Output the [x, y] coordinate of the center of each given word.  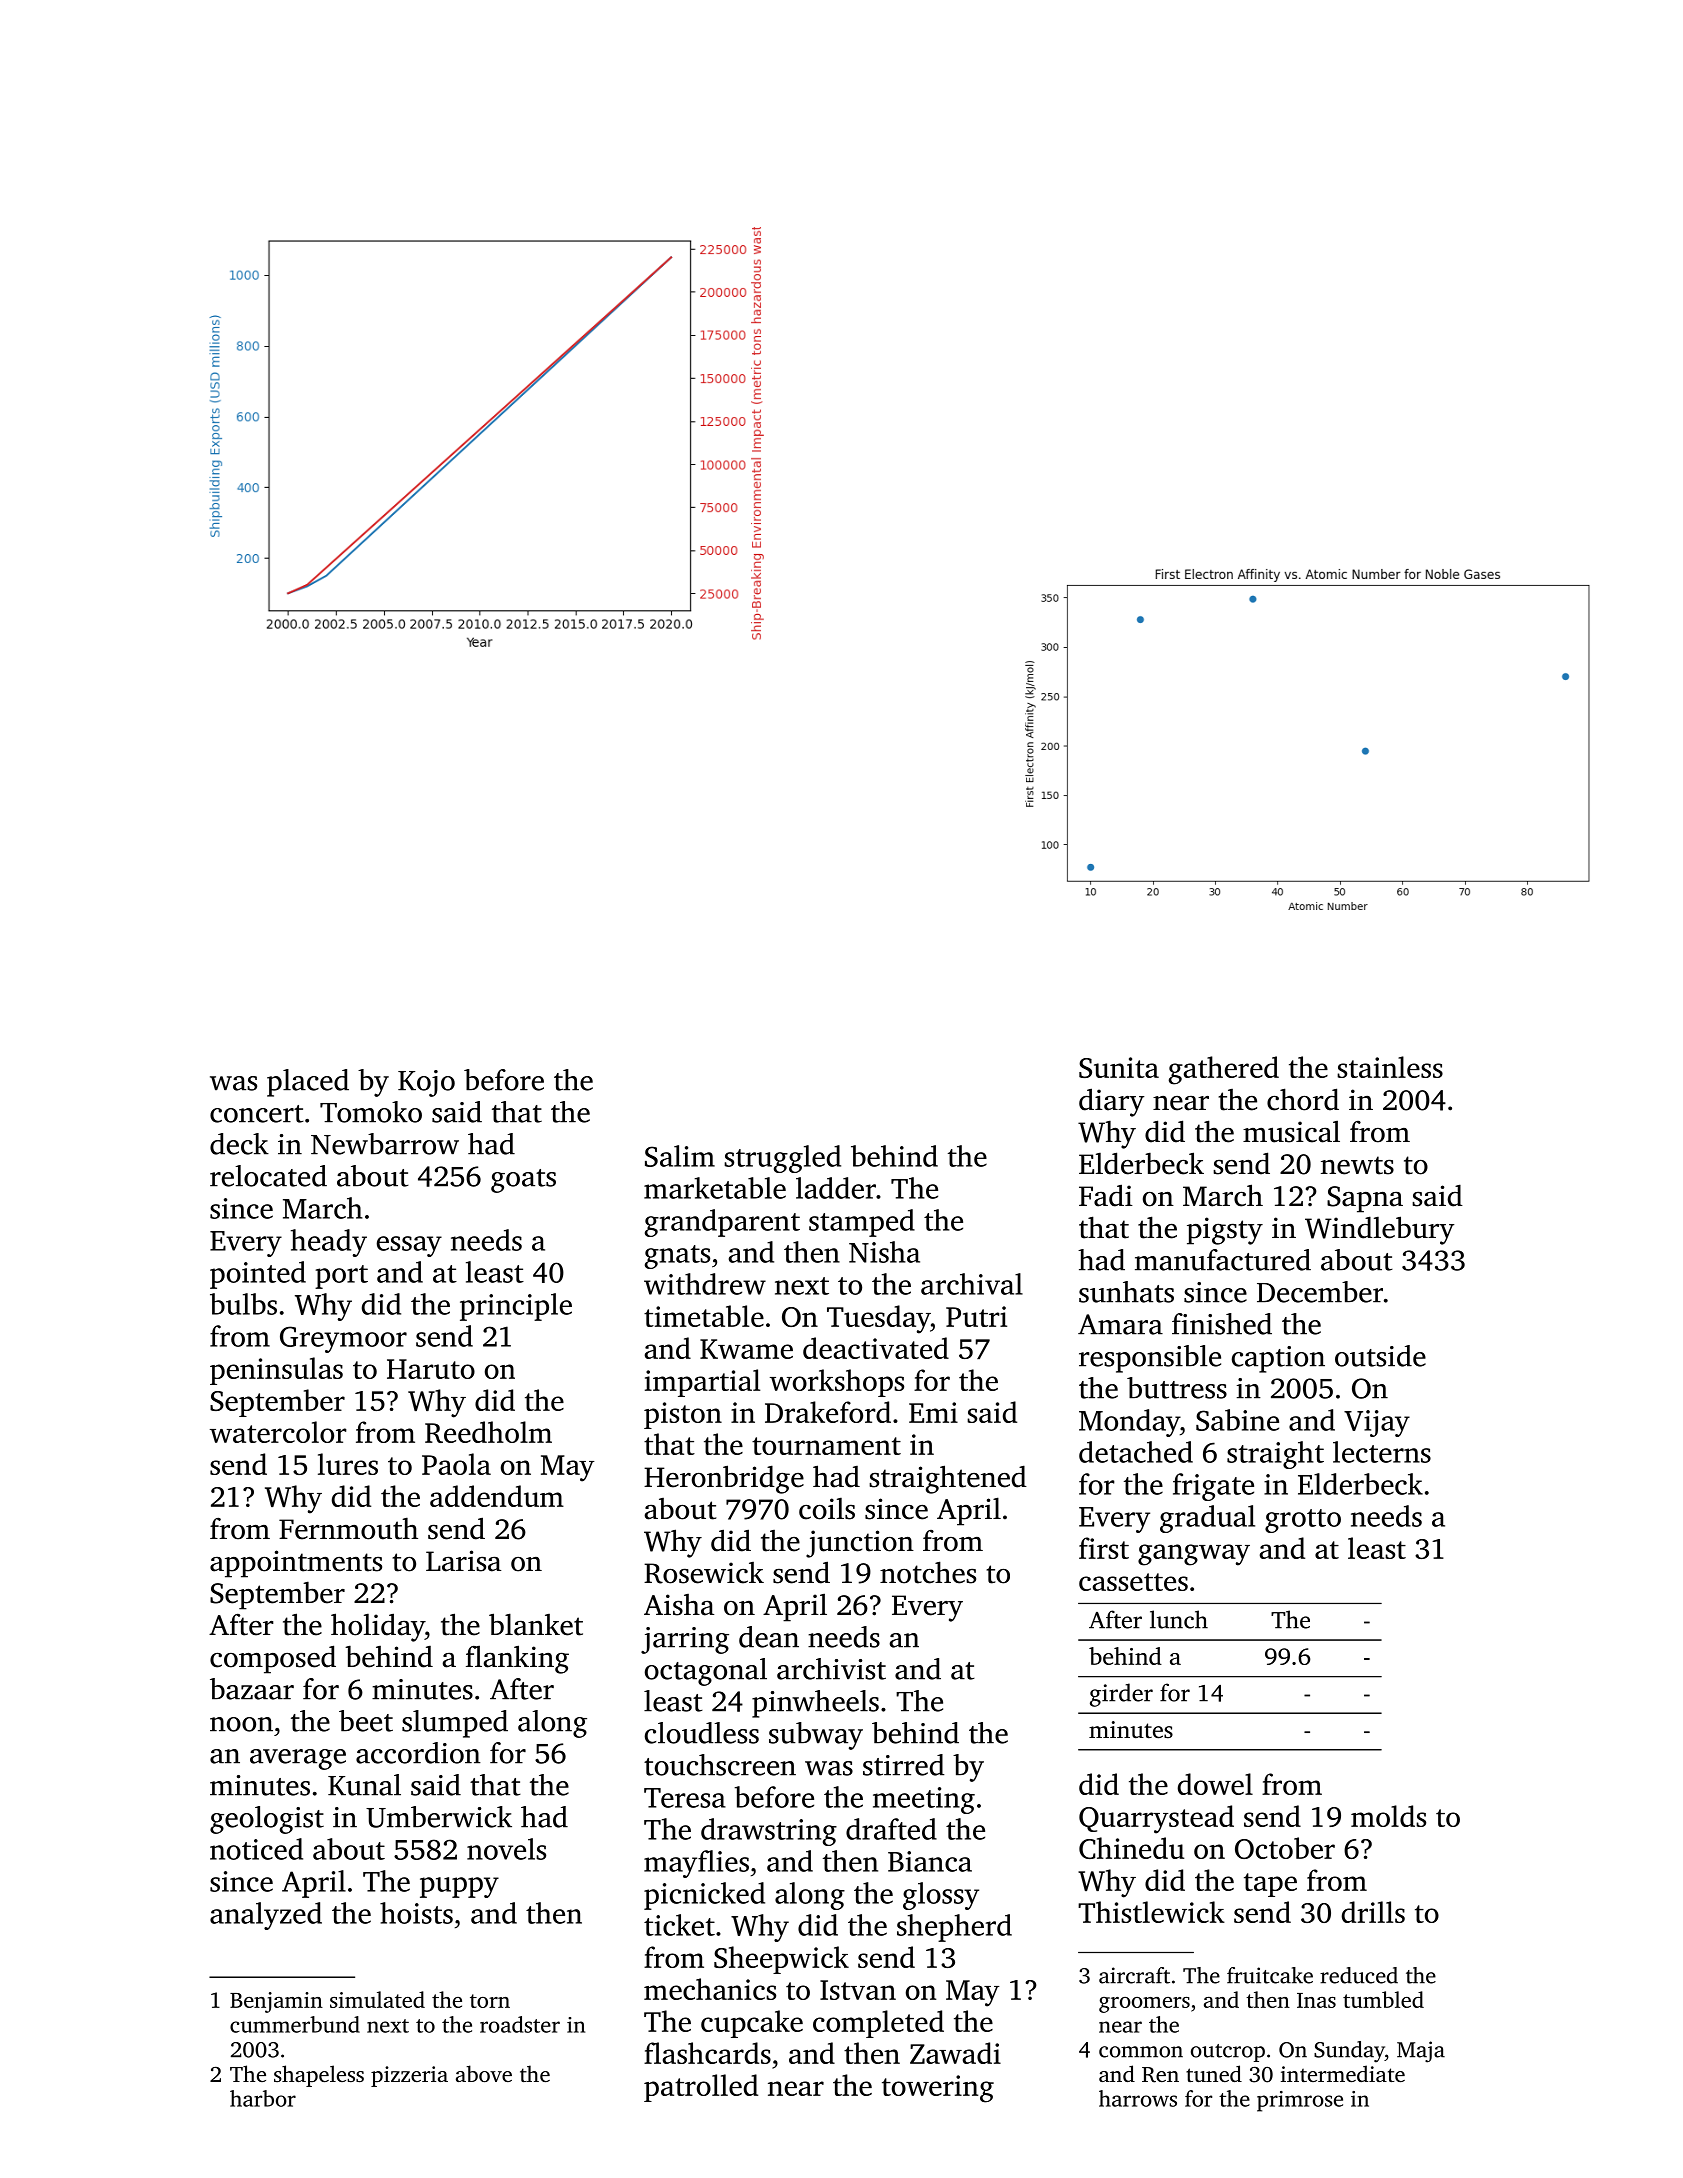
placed [308, 1083]
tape [1270, 1885]
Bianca [930, 1861]
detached [1136, 1452]
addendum [497, 1496]
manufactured [1223, 1260]
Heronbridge [724, 1479]
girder [1121, 1695]
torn [490, 2001]
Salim [680, 1156]
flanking [517, 1659]
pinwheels [815, 1704]
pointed [258, 1275]
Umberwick [439, 1817]
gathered [1224, 1070]
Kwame [746, 1349]
